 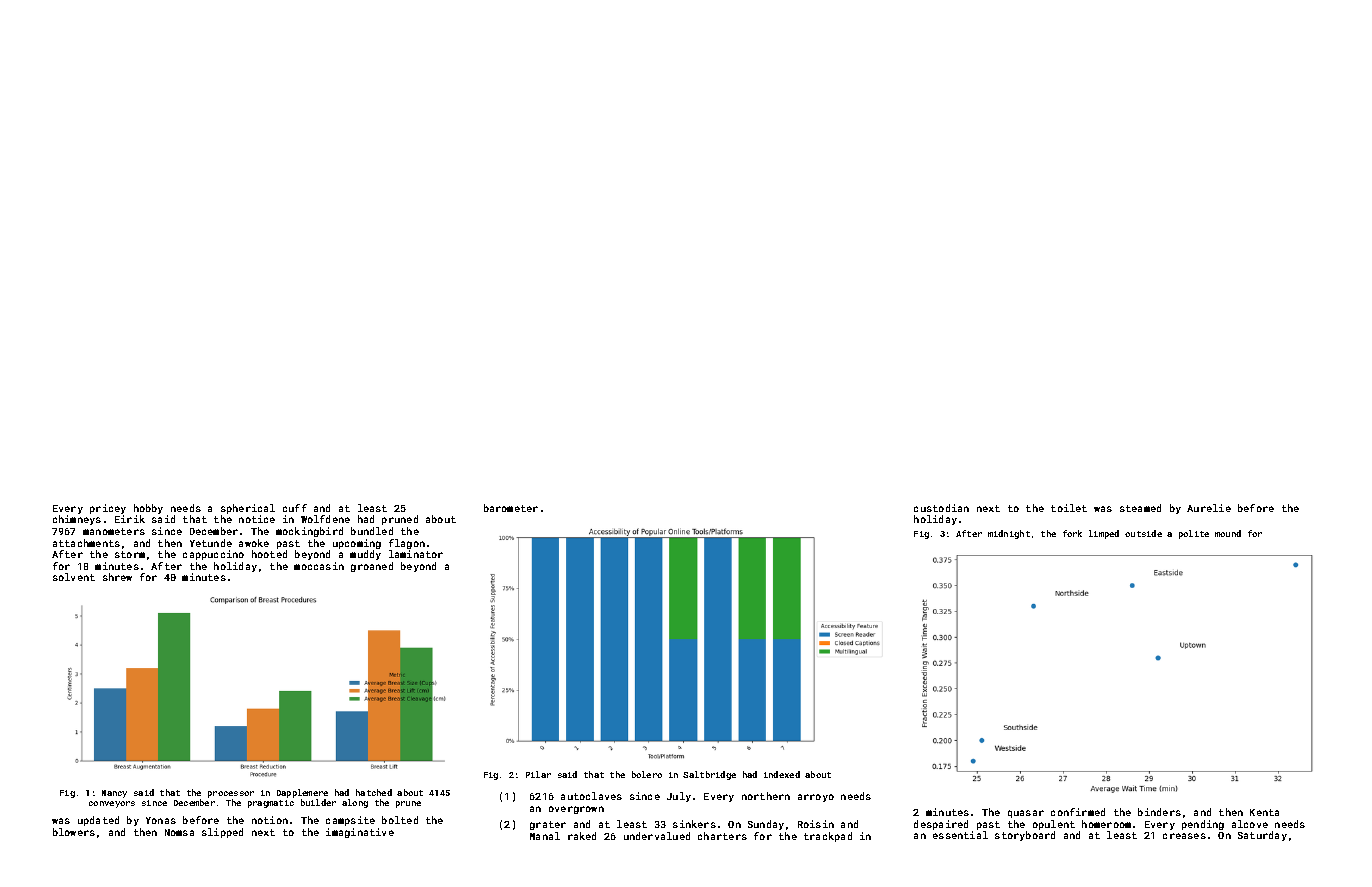 I want to click on Pilar, so click(x=538, y=774).
